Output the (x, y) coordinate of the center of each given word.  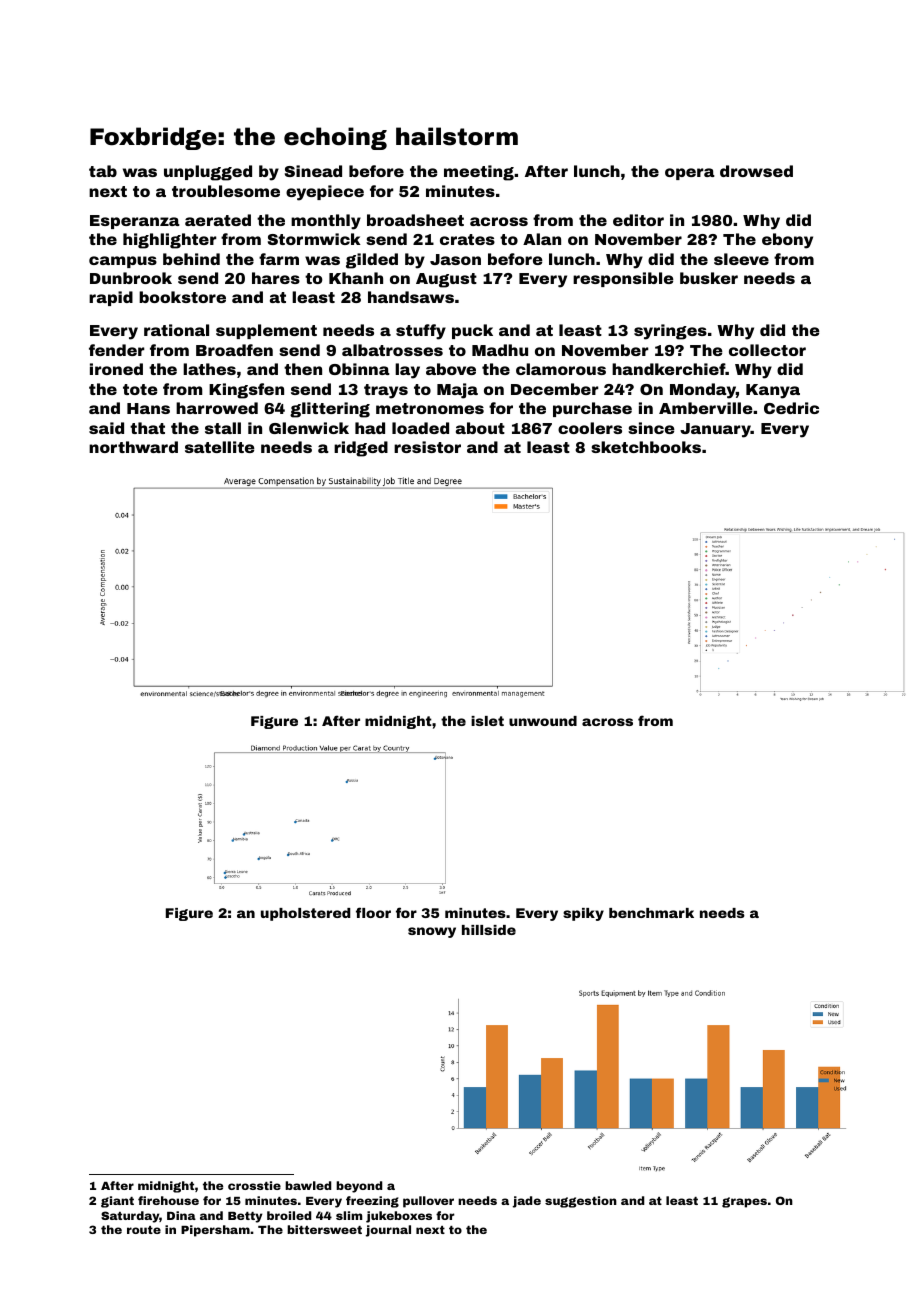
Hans (148, 408)
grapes (744, 1202)
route (144, 1230)
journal (388, 1231)
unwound (543, 721)
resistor (427, 447)
